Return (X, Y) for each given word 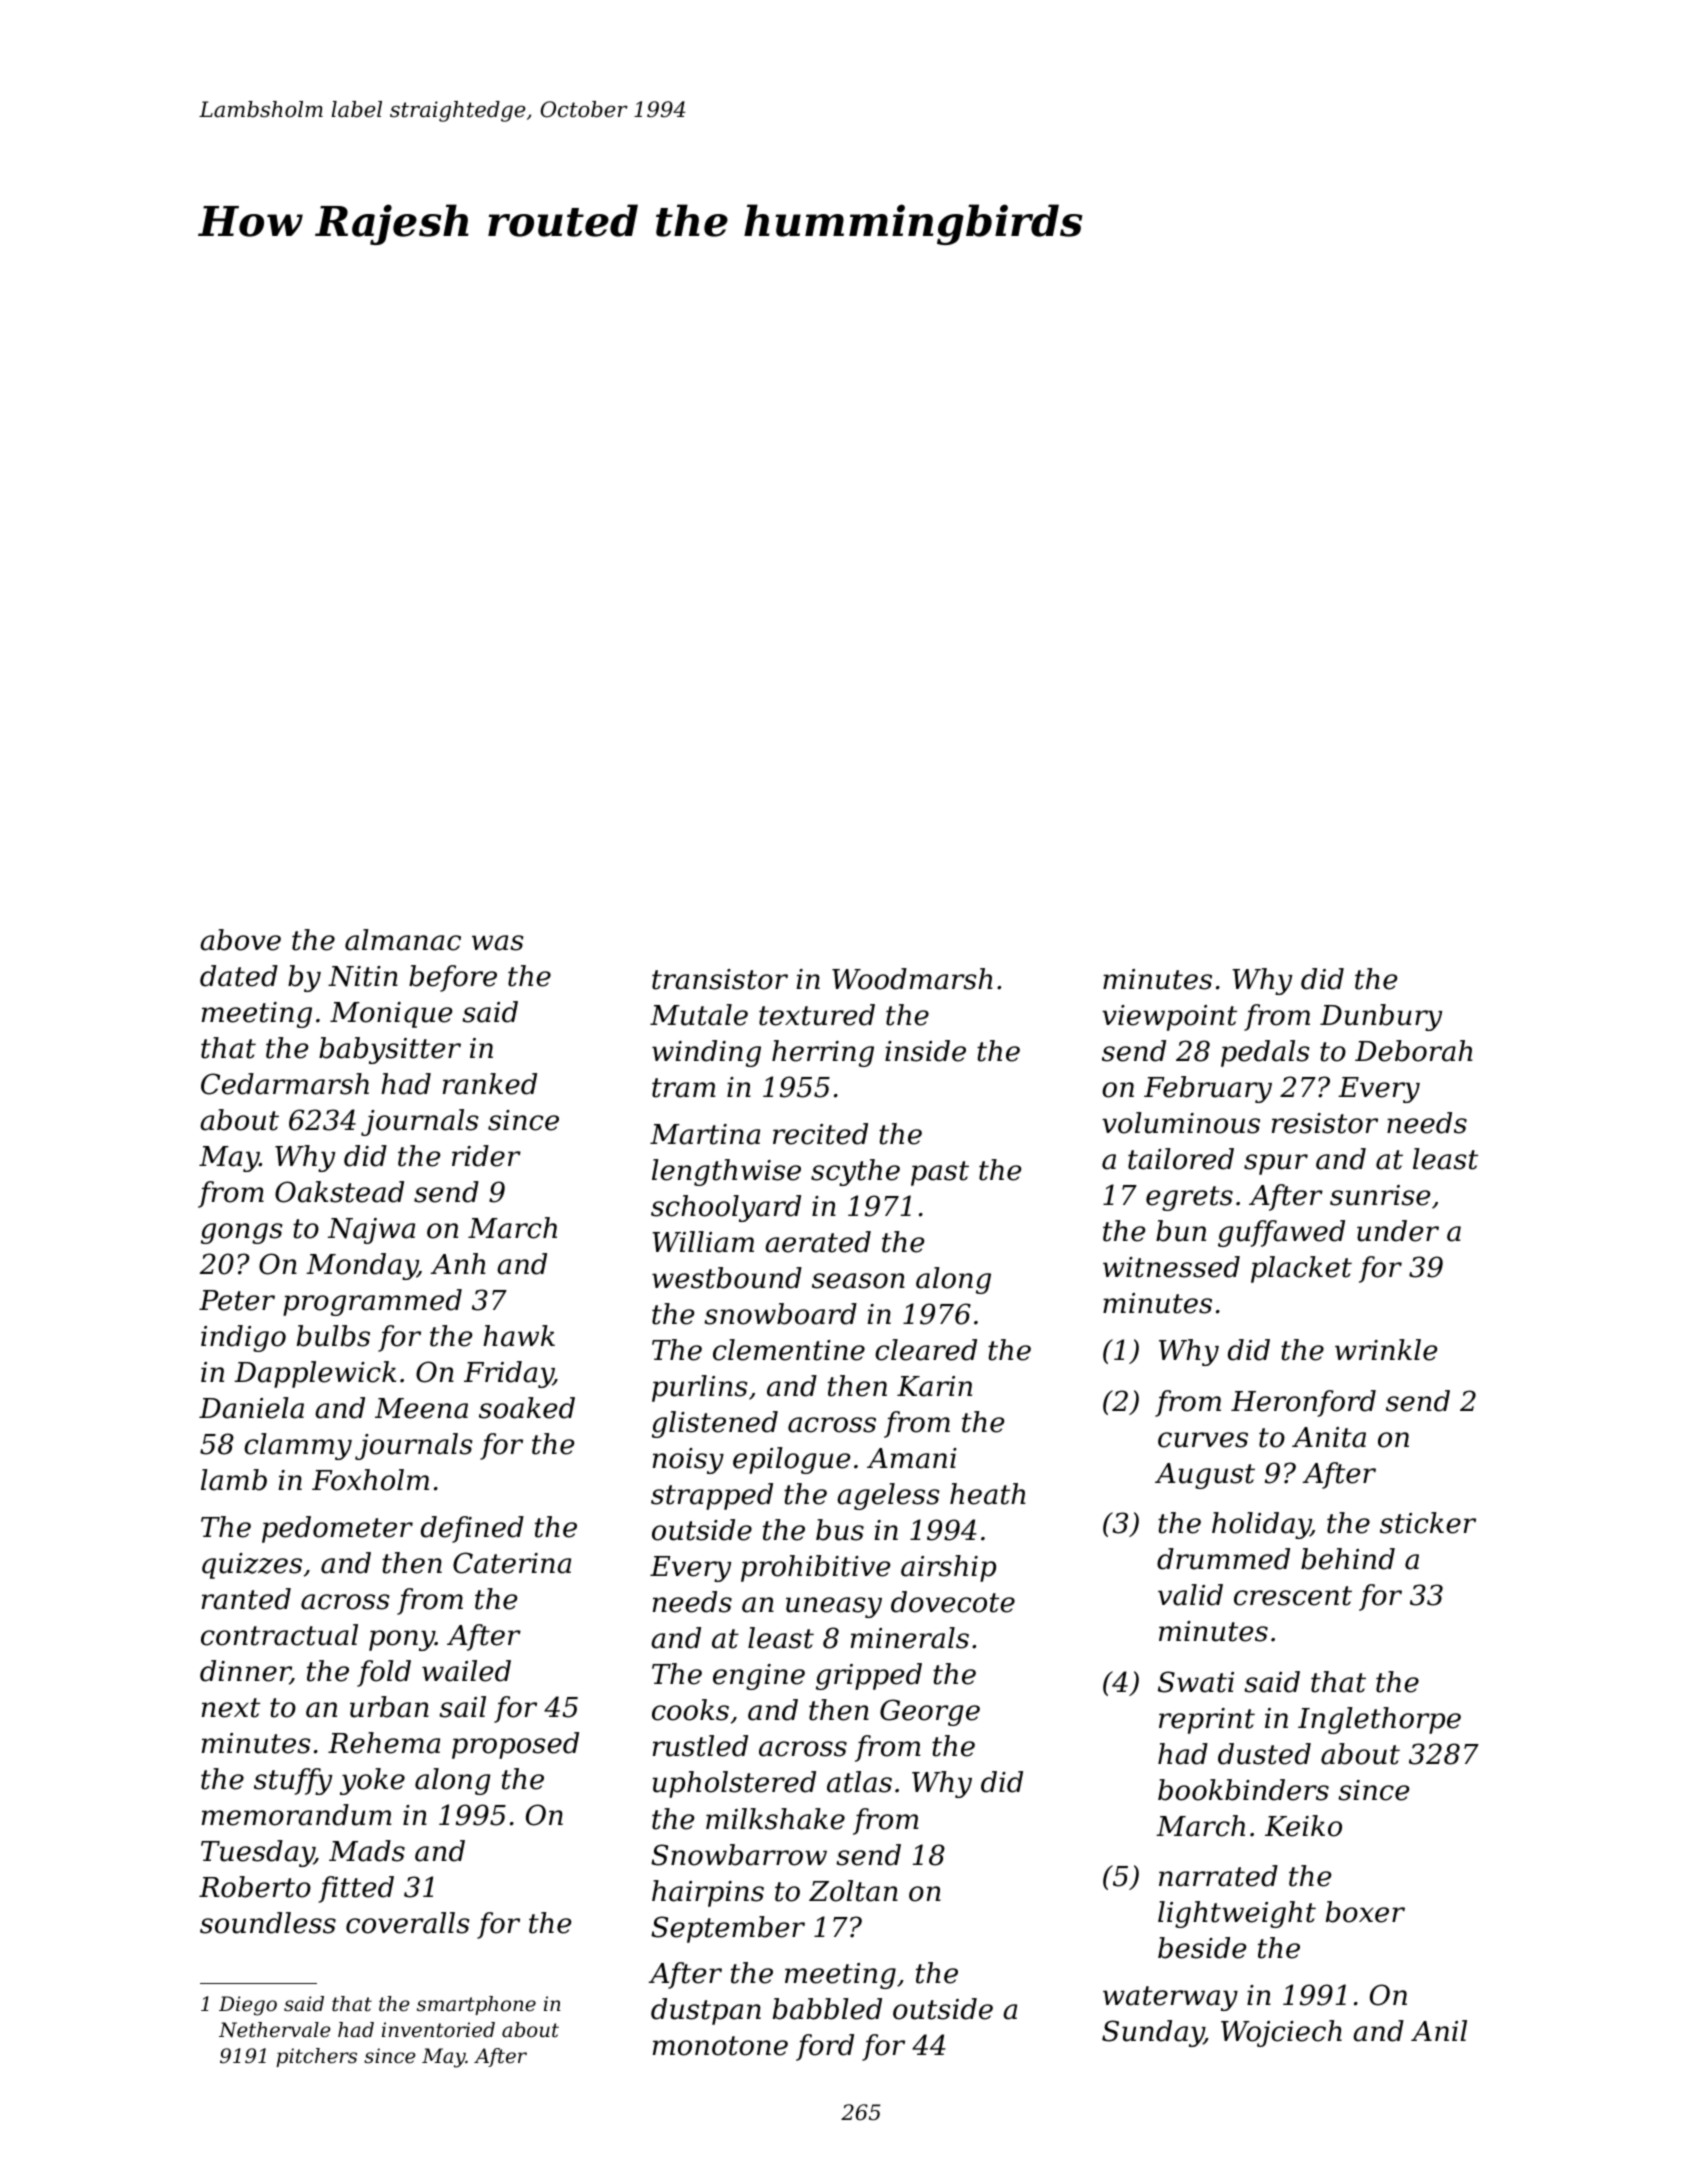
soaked (527, 1408)
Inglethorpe (1379, 1720)
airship (948, 1568)
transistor (720, 979)
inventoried (438, 2030)
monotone (720, 2046)
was (497, 943)
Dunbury (1381, 1017)
